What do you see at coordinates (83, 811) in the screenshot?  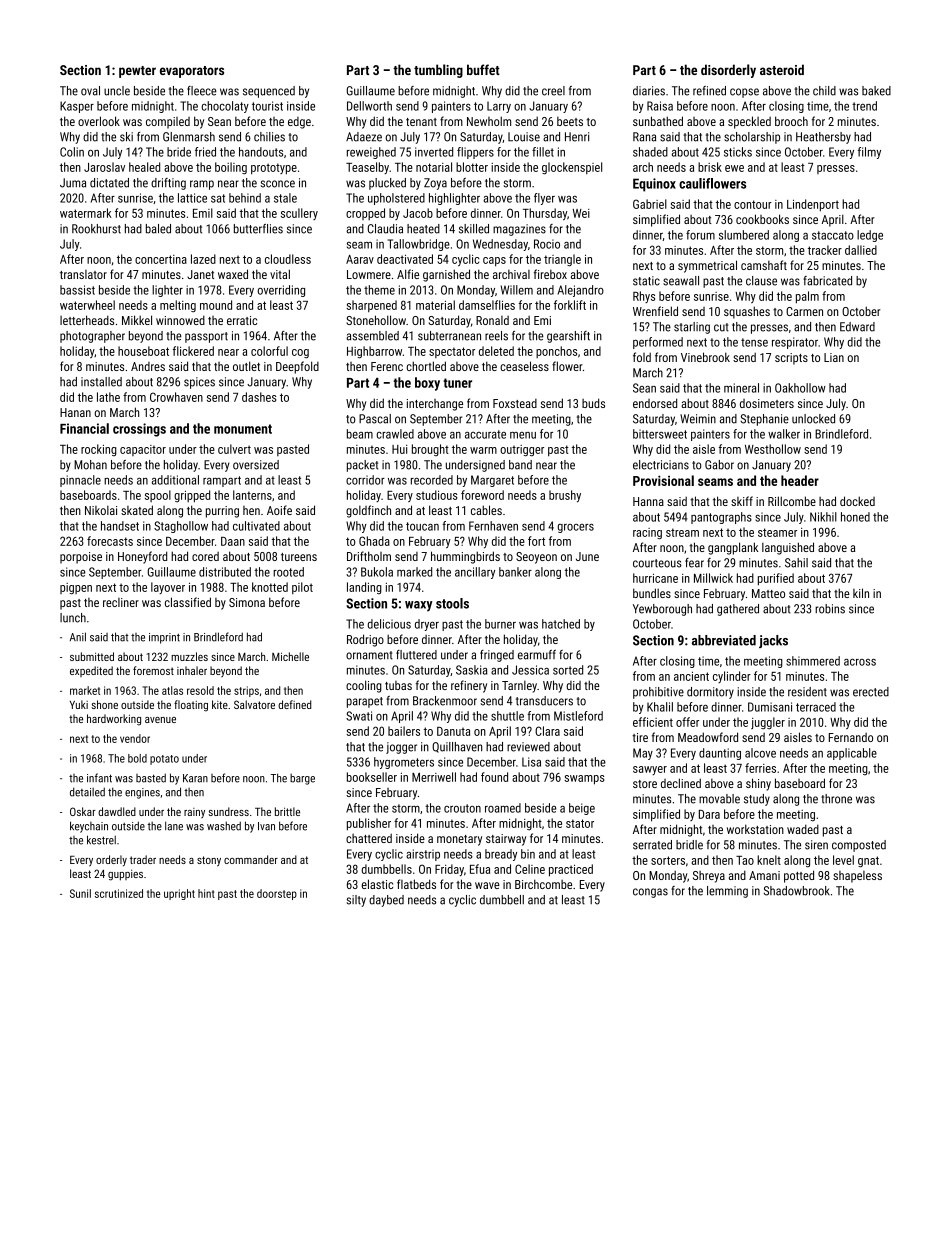 I see `Oskar` at bounding box center [83, 811].
